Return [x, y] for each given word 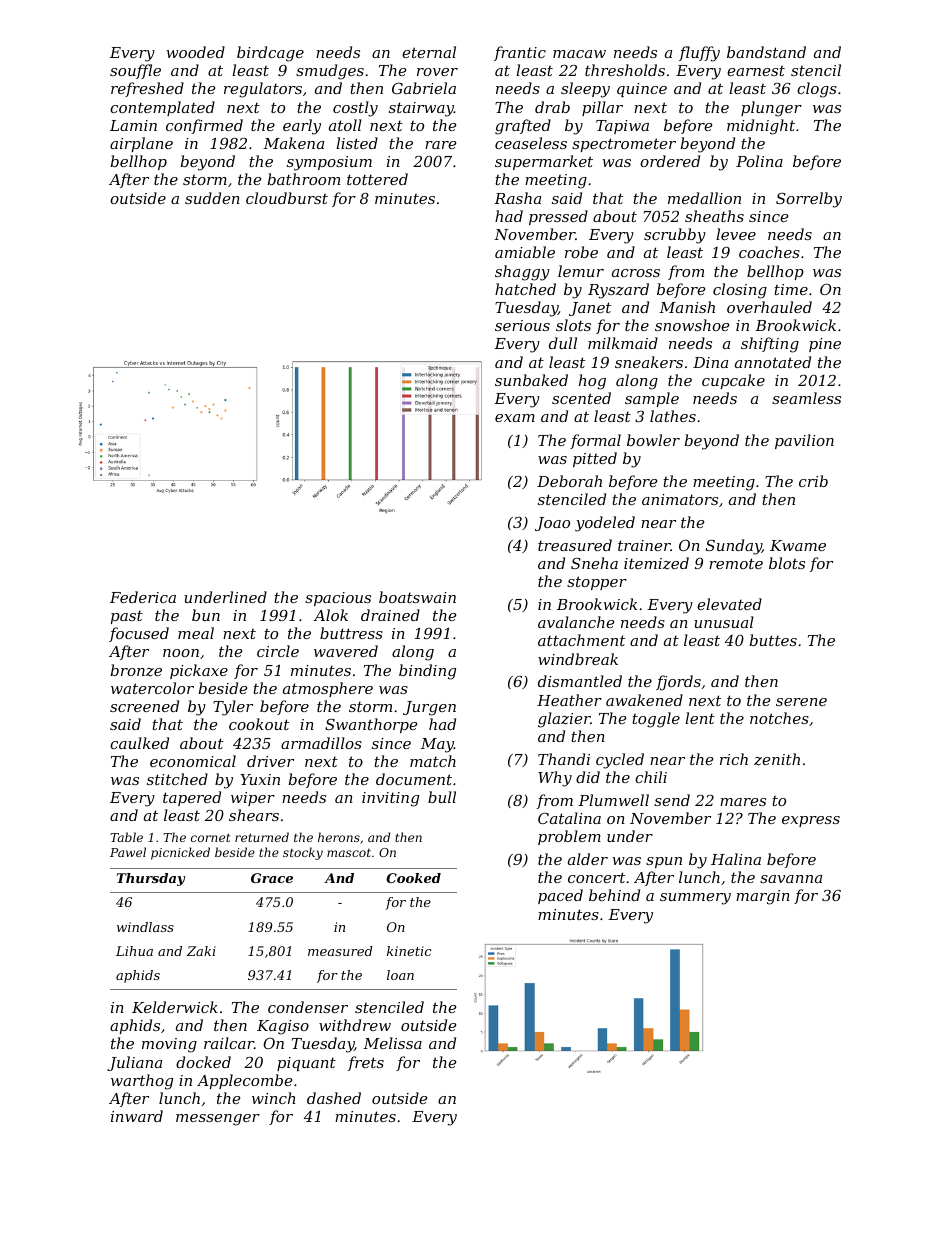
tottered [377, 179]
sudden [212, 198]
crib [813, 481]
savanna [791, 879]
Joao [552, 524]
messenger [218, 1120]
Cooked [413, 878]
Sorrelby [809, 200]
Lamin [133, 125]
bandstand [766, 52]
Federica [143, 597]
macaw [579, 54]
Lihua [134, 951]
